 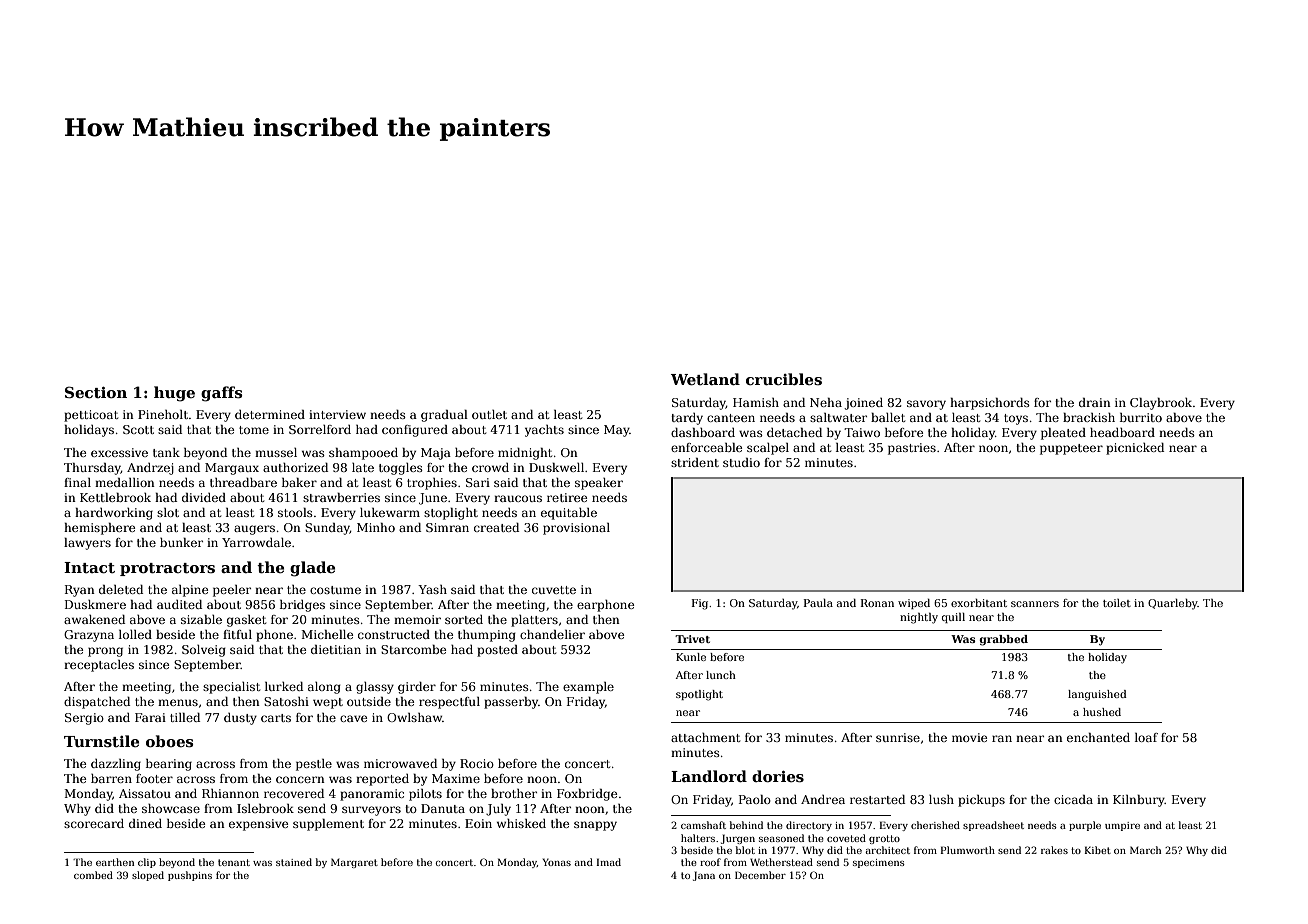 I want to click on expensive, so click(x=259, y=825).
